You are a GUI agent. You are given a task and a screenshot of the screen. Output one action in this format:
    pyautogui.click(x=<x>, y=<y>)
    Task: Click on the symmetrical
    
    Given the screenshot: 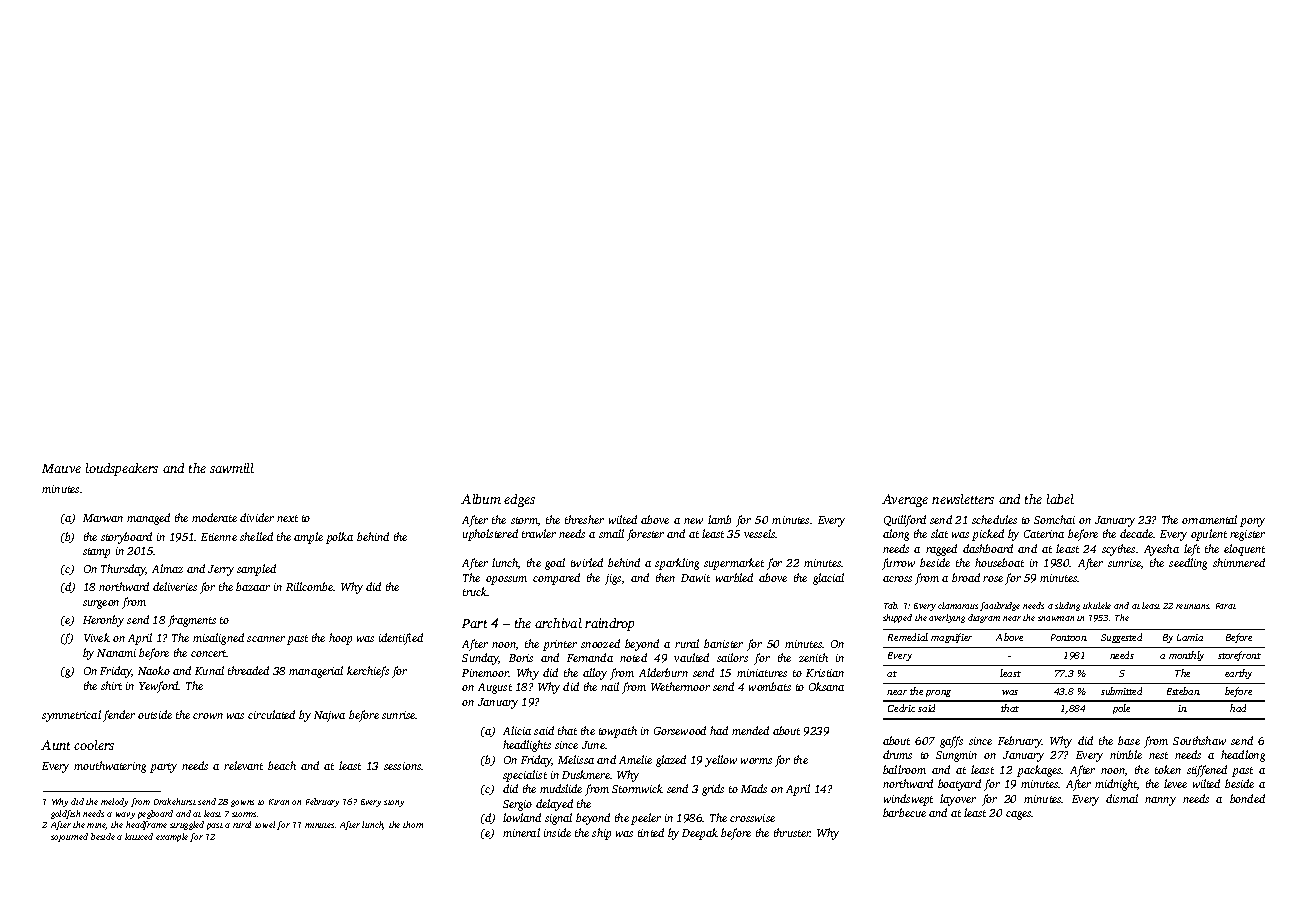 What is the action you would take?
    pyautogui.click(x=71, y=716)
